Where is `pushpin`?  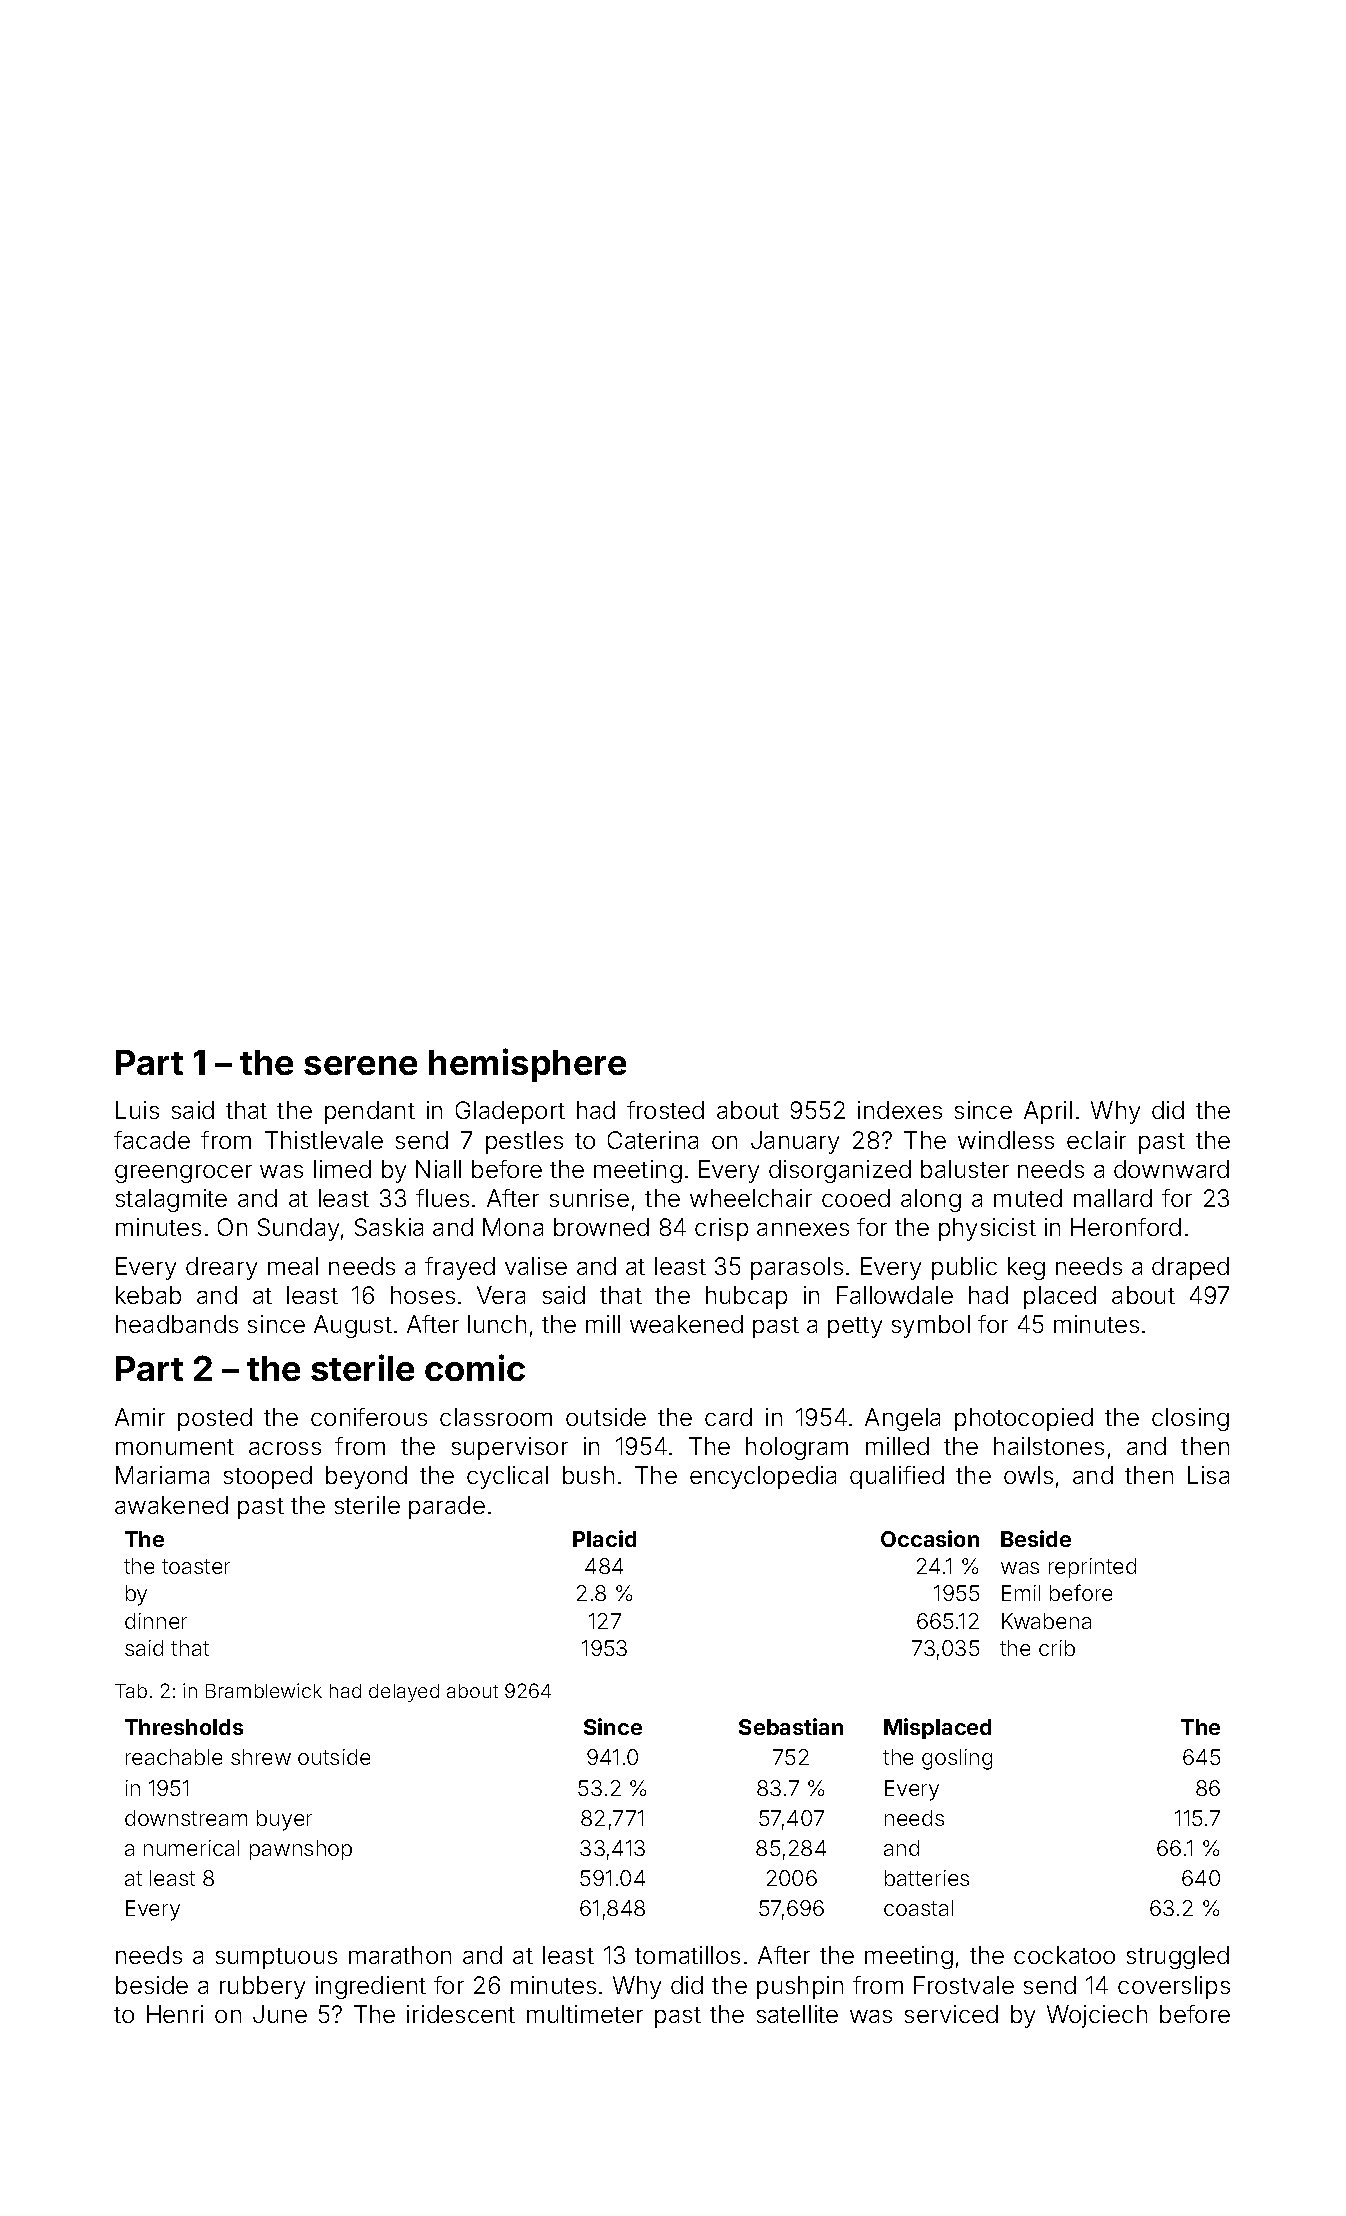 pushpin is located at coordinates (800, 1987).
